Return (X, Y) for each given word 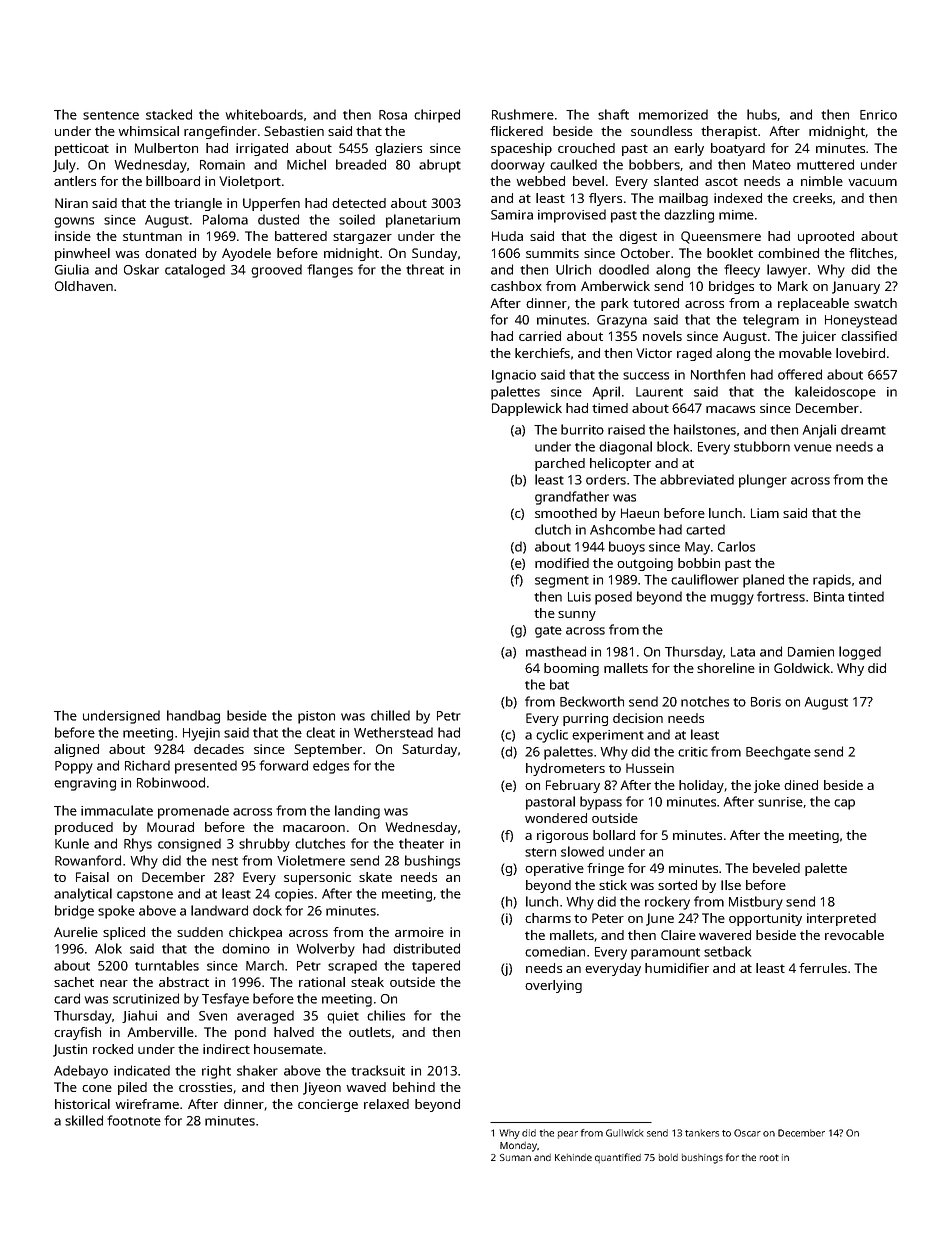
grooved (276, 271)
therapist (729, 132)
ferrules (823, 968)
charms (548, 918)
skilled (84, 1120)
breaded (361, 164)
